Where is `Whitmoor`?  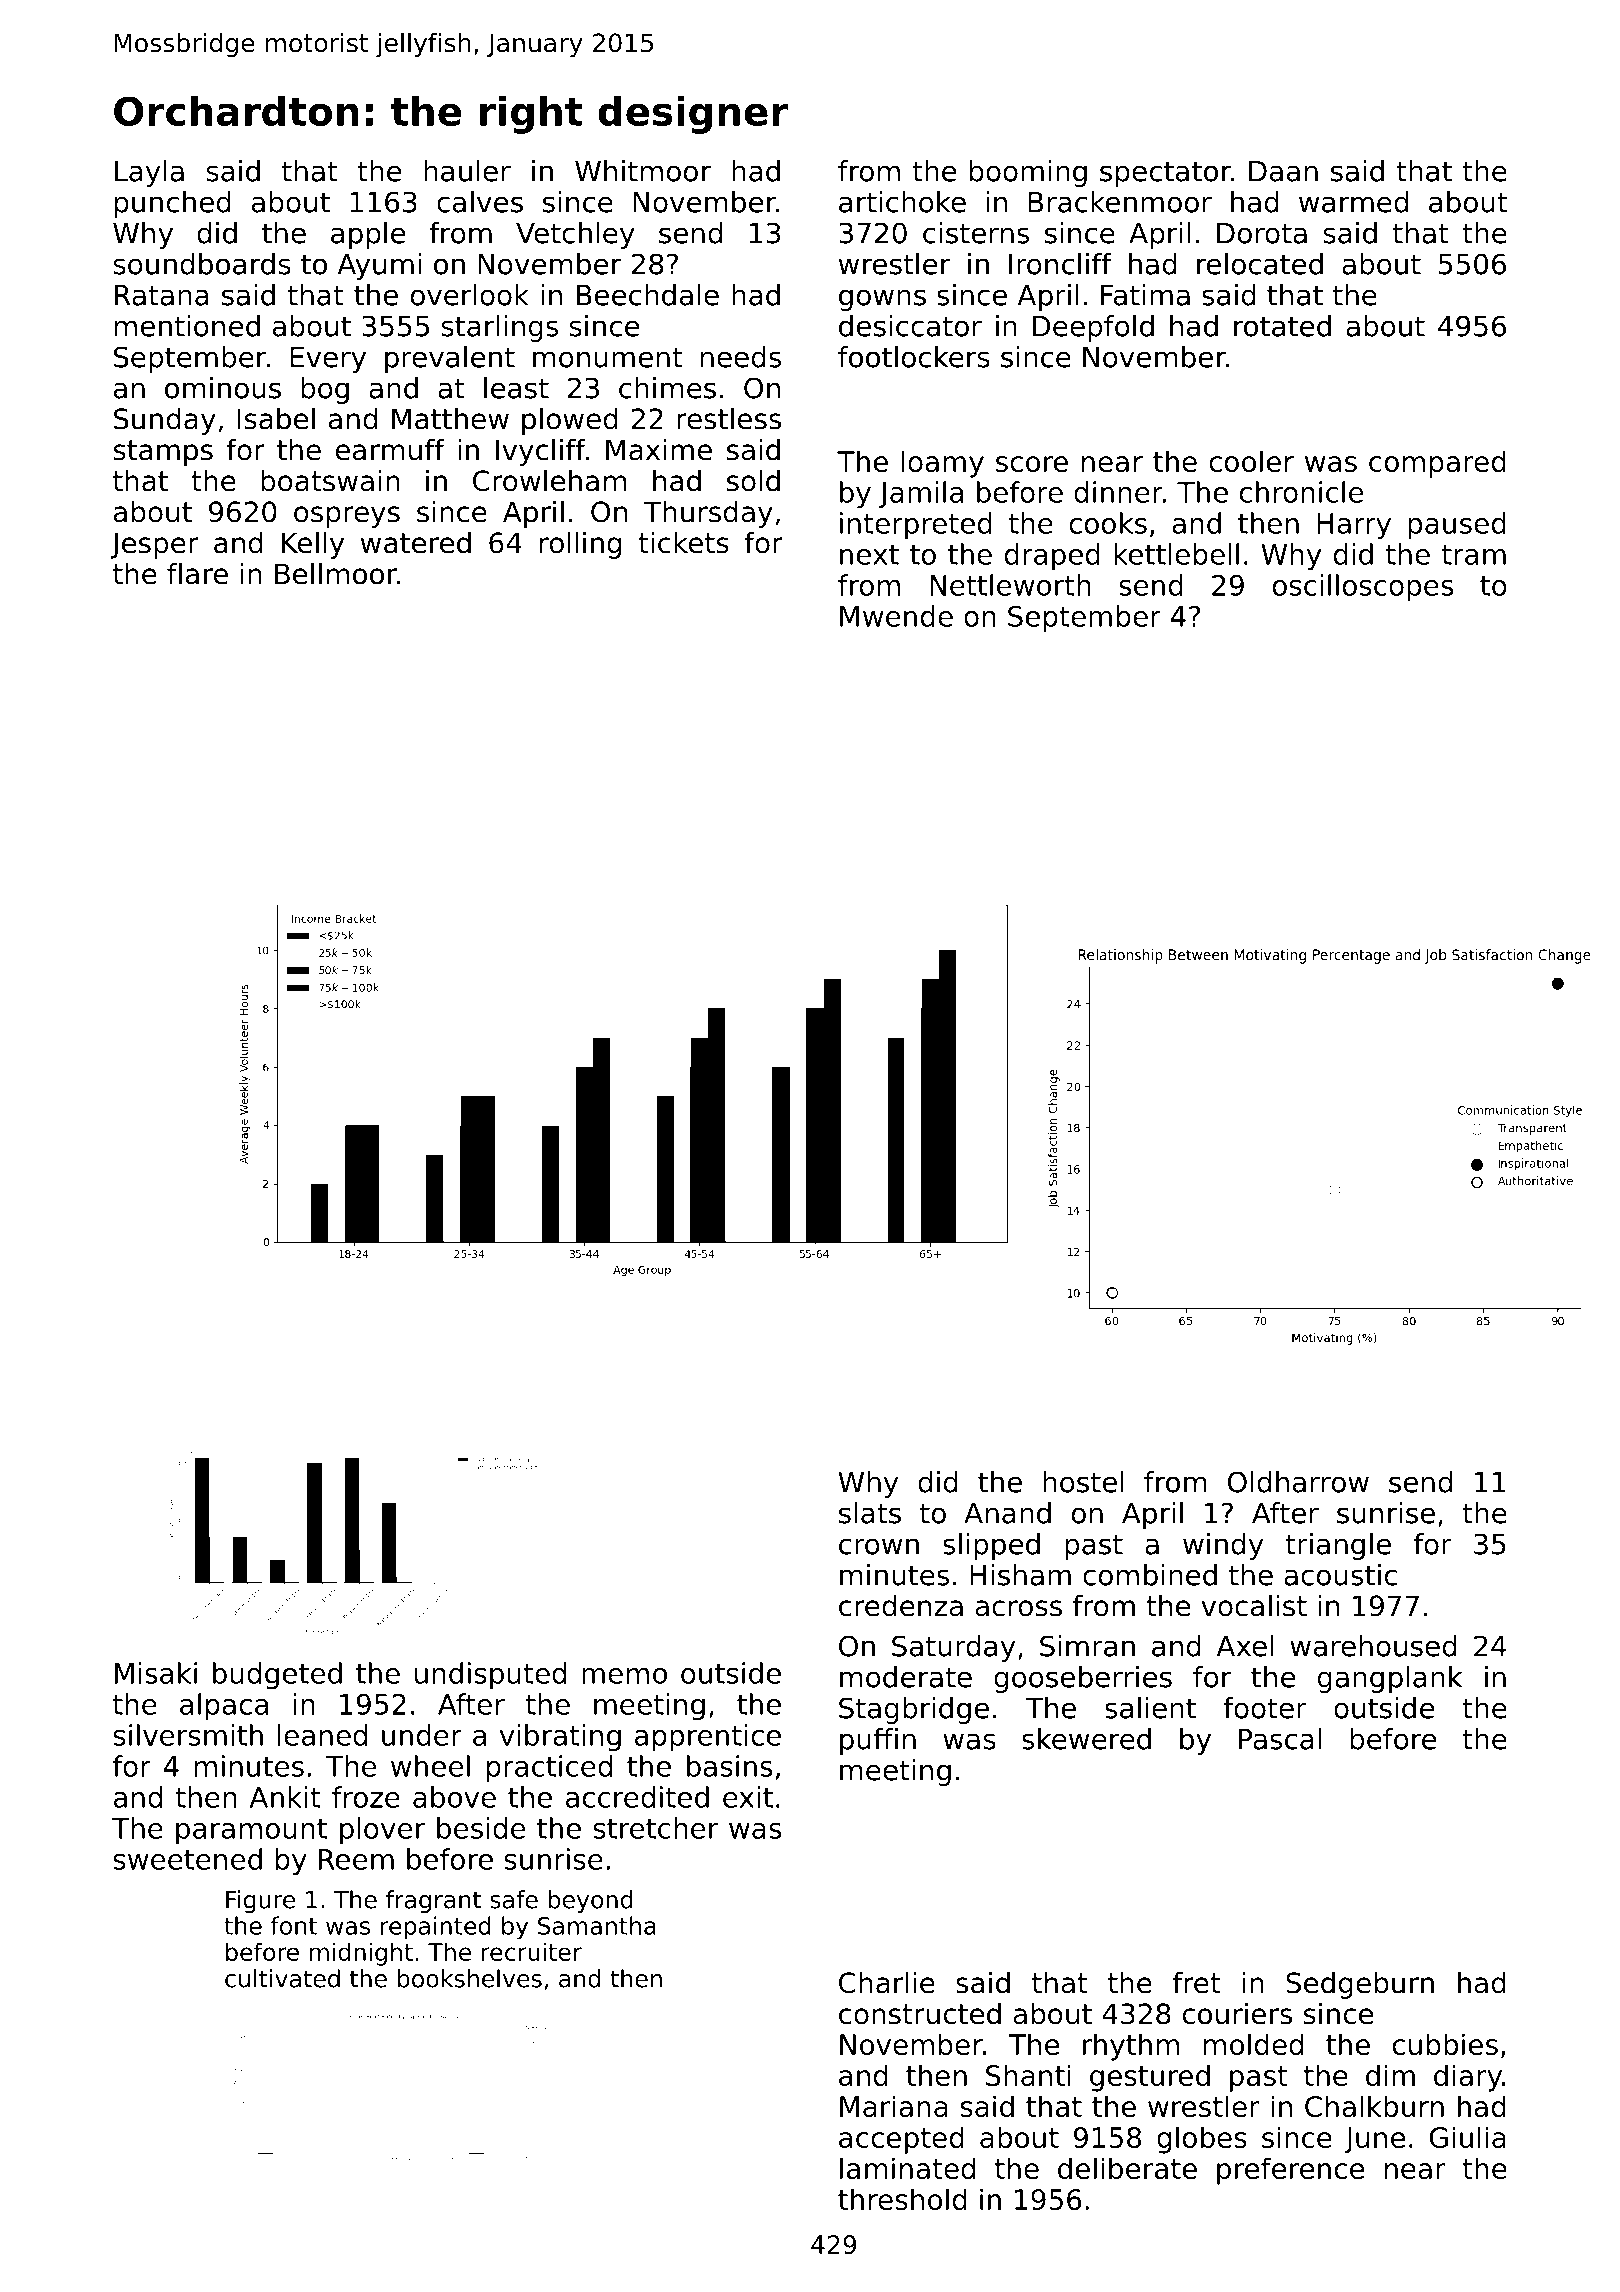 Whitmoor is located at coordinates (643, 171).
